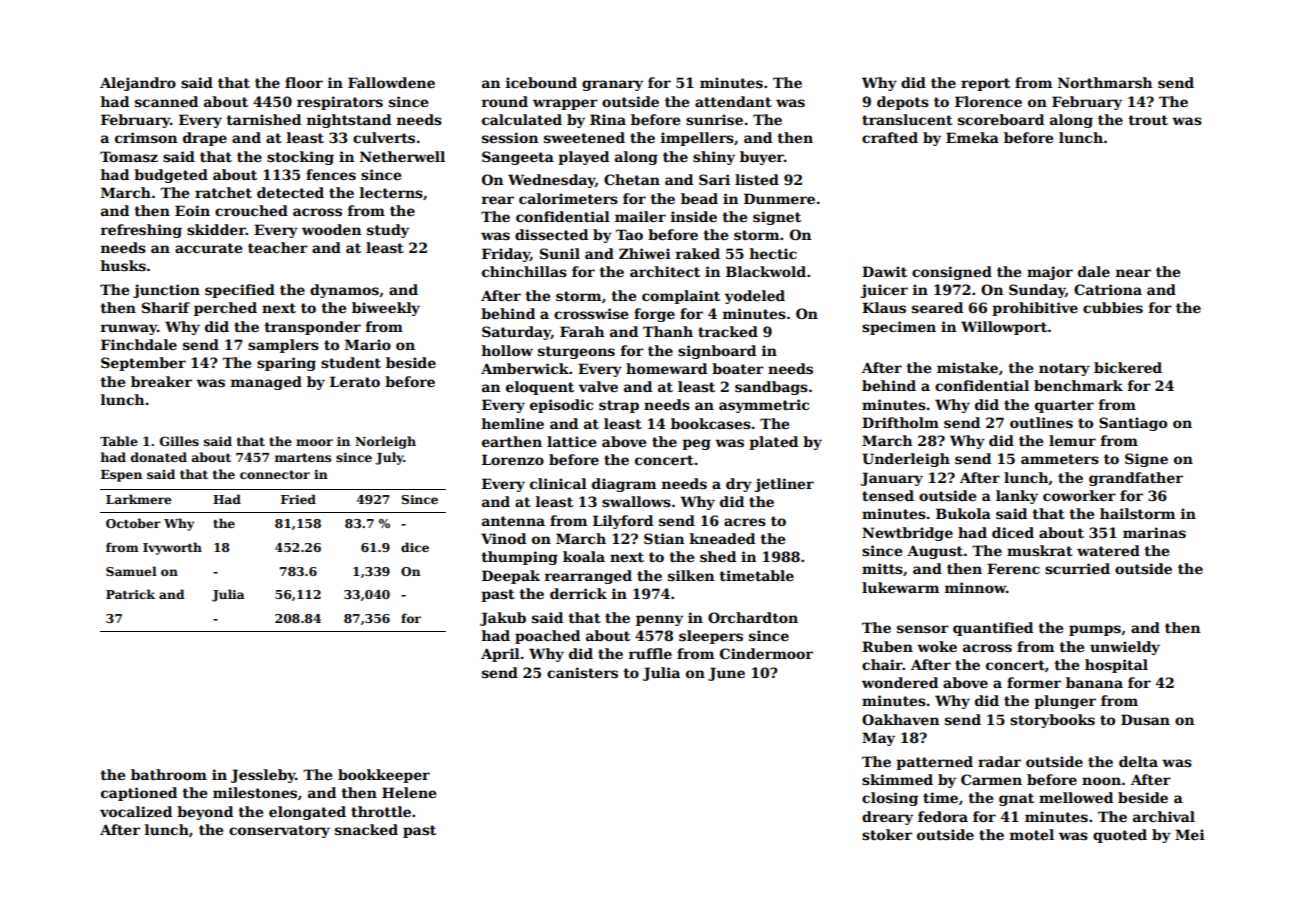 The width and height of the screenshot is (1308, 924). Describe the element at coordinates (279, 831) in the screenshot. I see `conservatory` at that location.
